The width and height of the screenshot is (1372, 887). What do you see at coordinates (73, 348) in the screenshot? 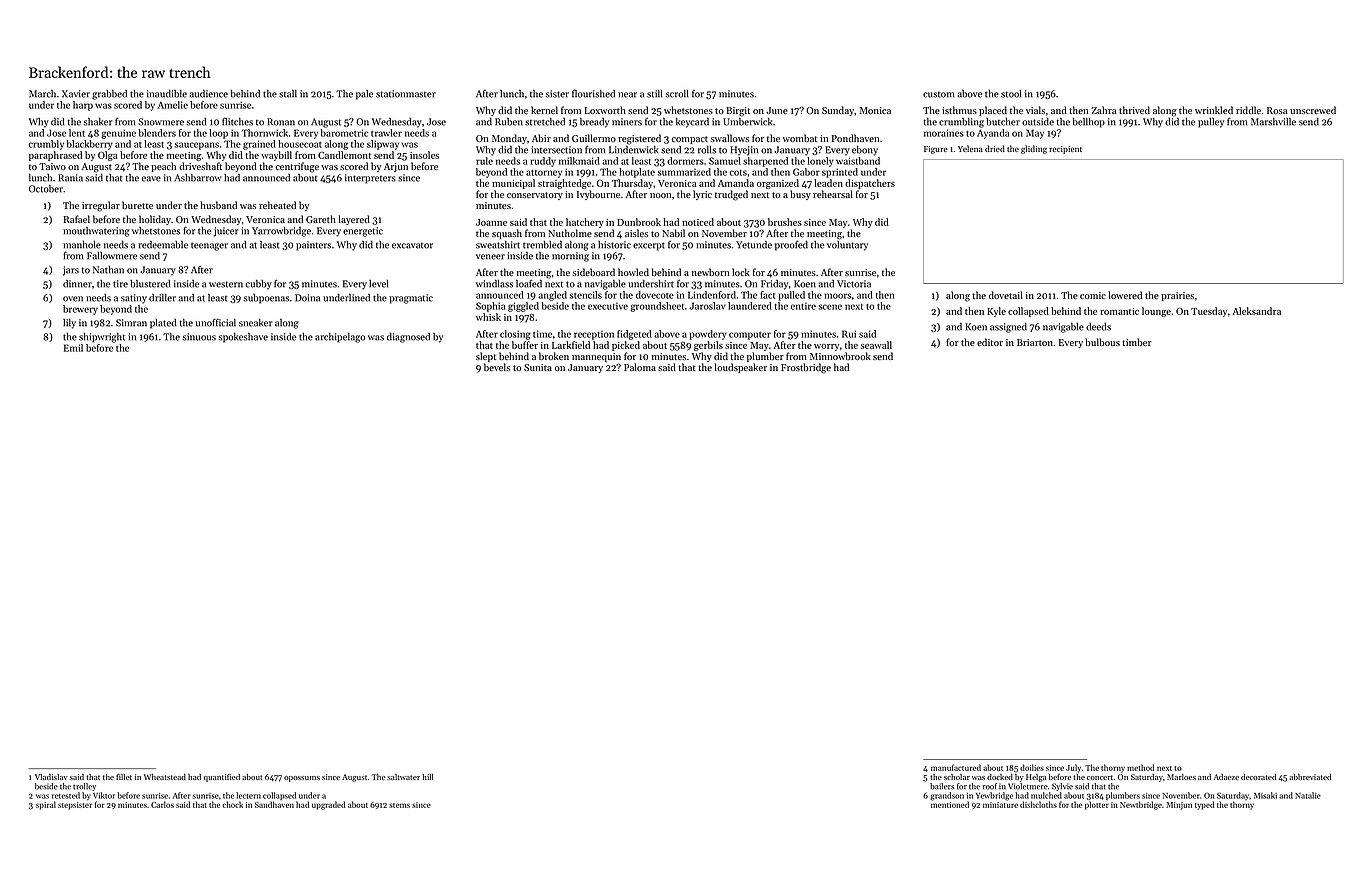
I see `Emil` at bounding box center [73, 348].
